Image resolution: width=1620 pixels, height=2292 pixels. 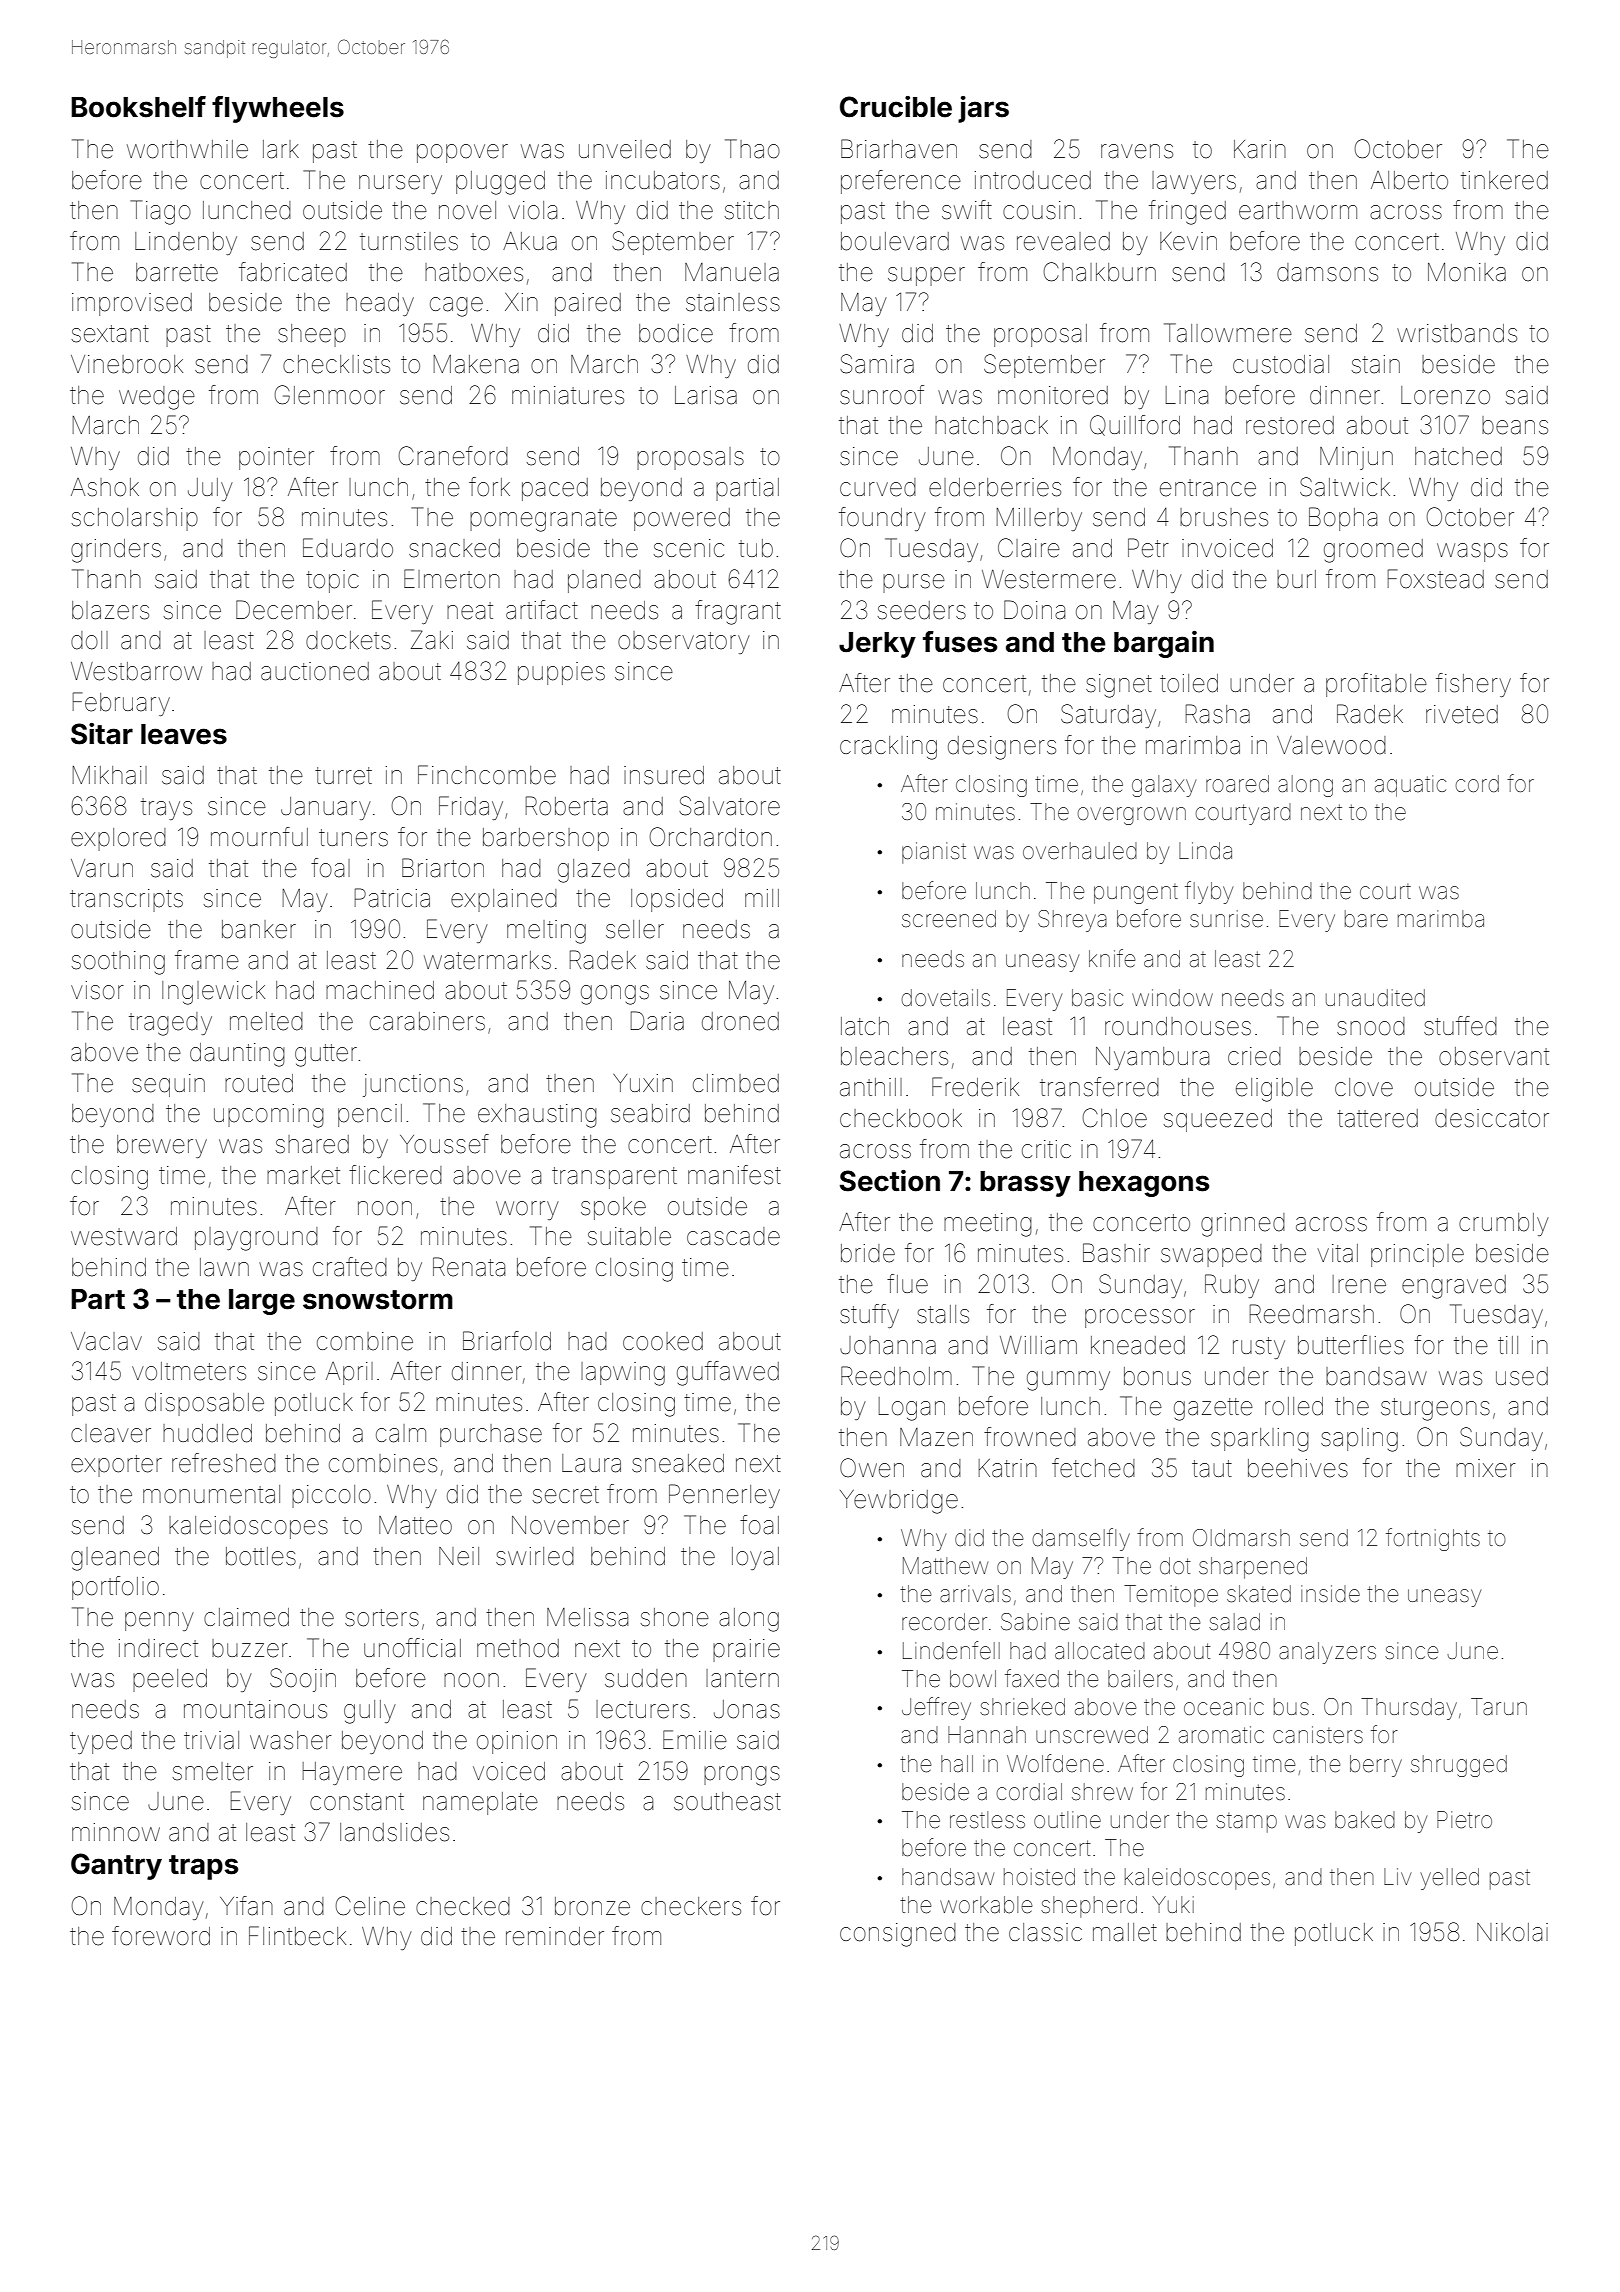 I want to click on Tallowmere, so click(x=1228, y=333).
